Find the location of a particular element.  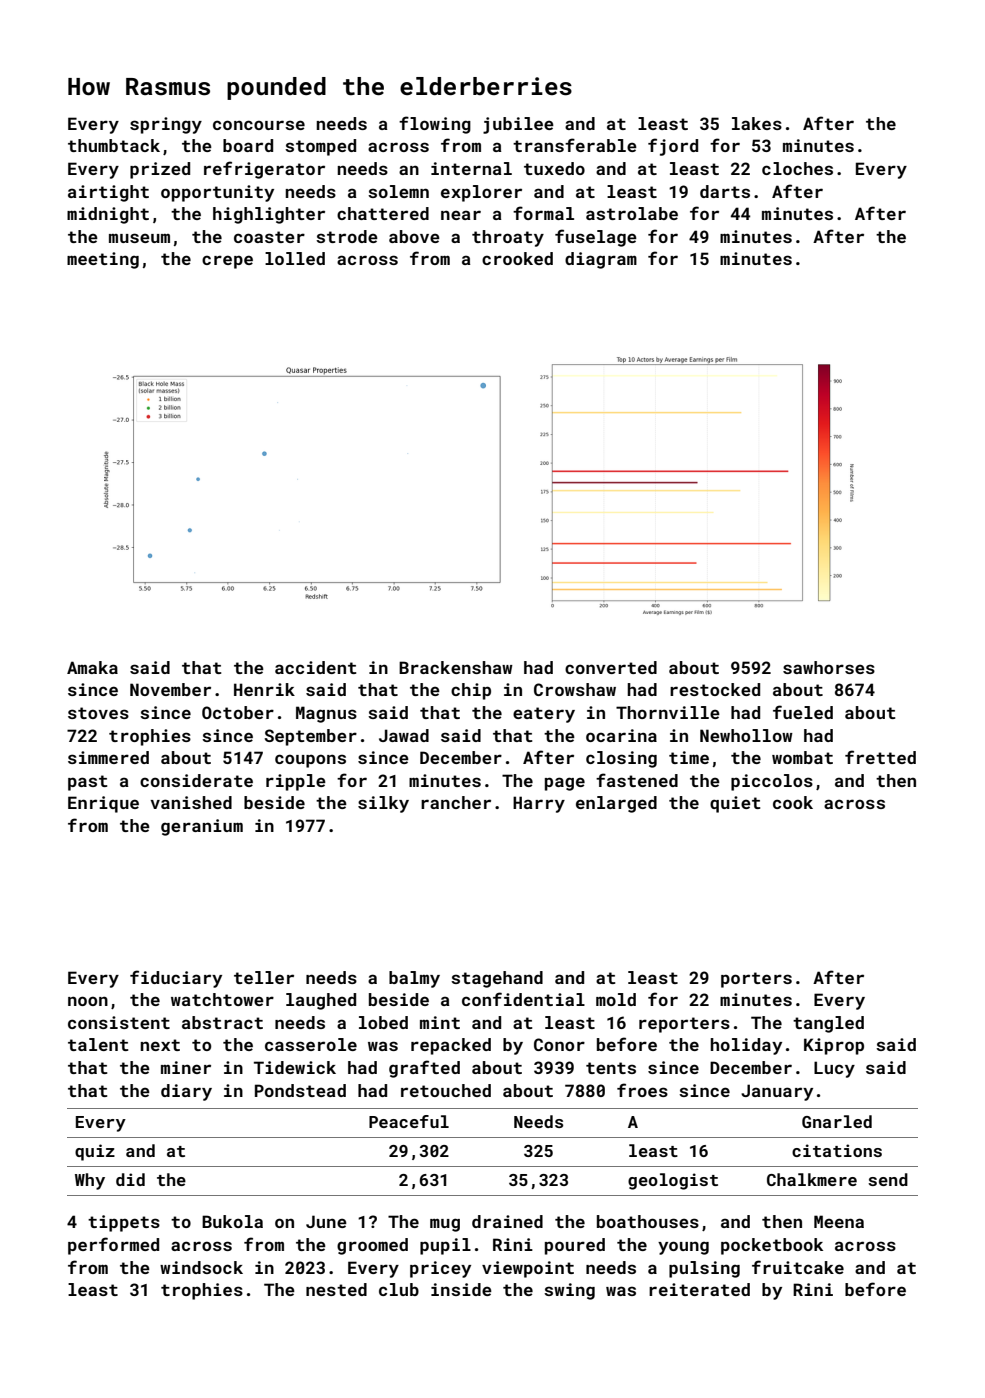

flowing is located at coordinates (435, 125).
